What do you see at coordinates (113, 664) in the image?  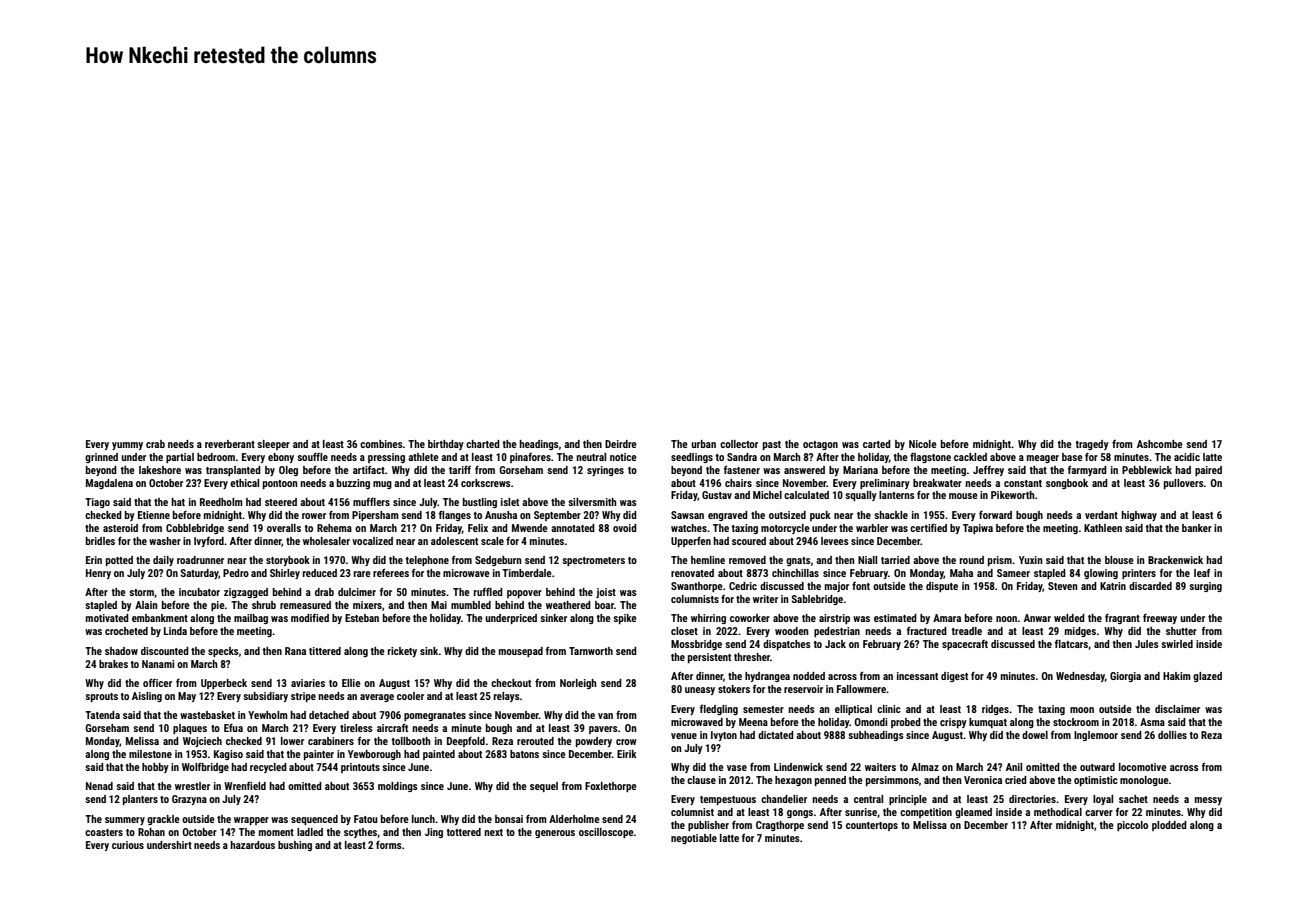 I see `brakes` at bounding box center [113, 664].
